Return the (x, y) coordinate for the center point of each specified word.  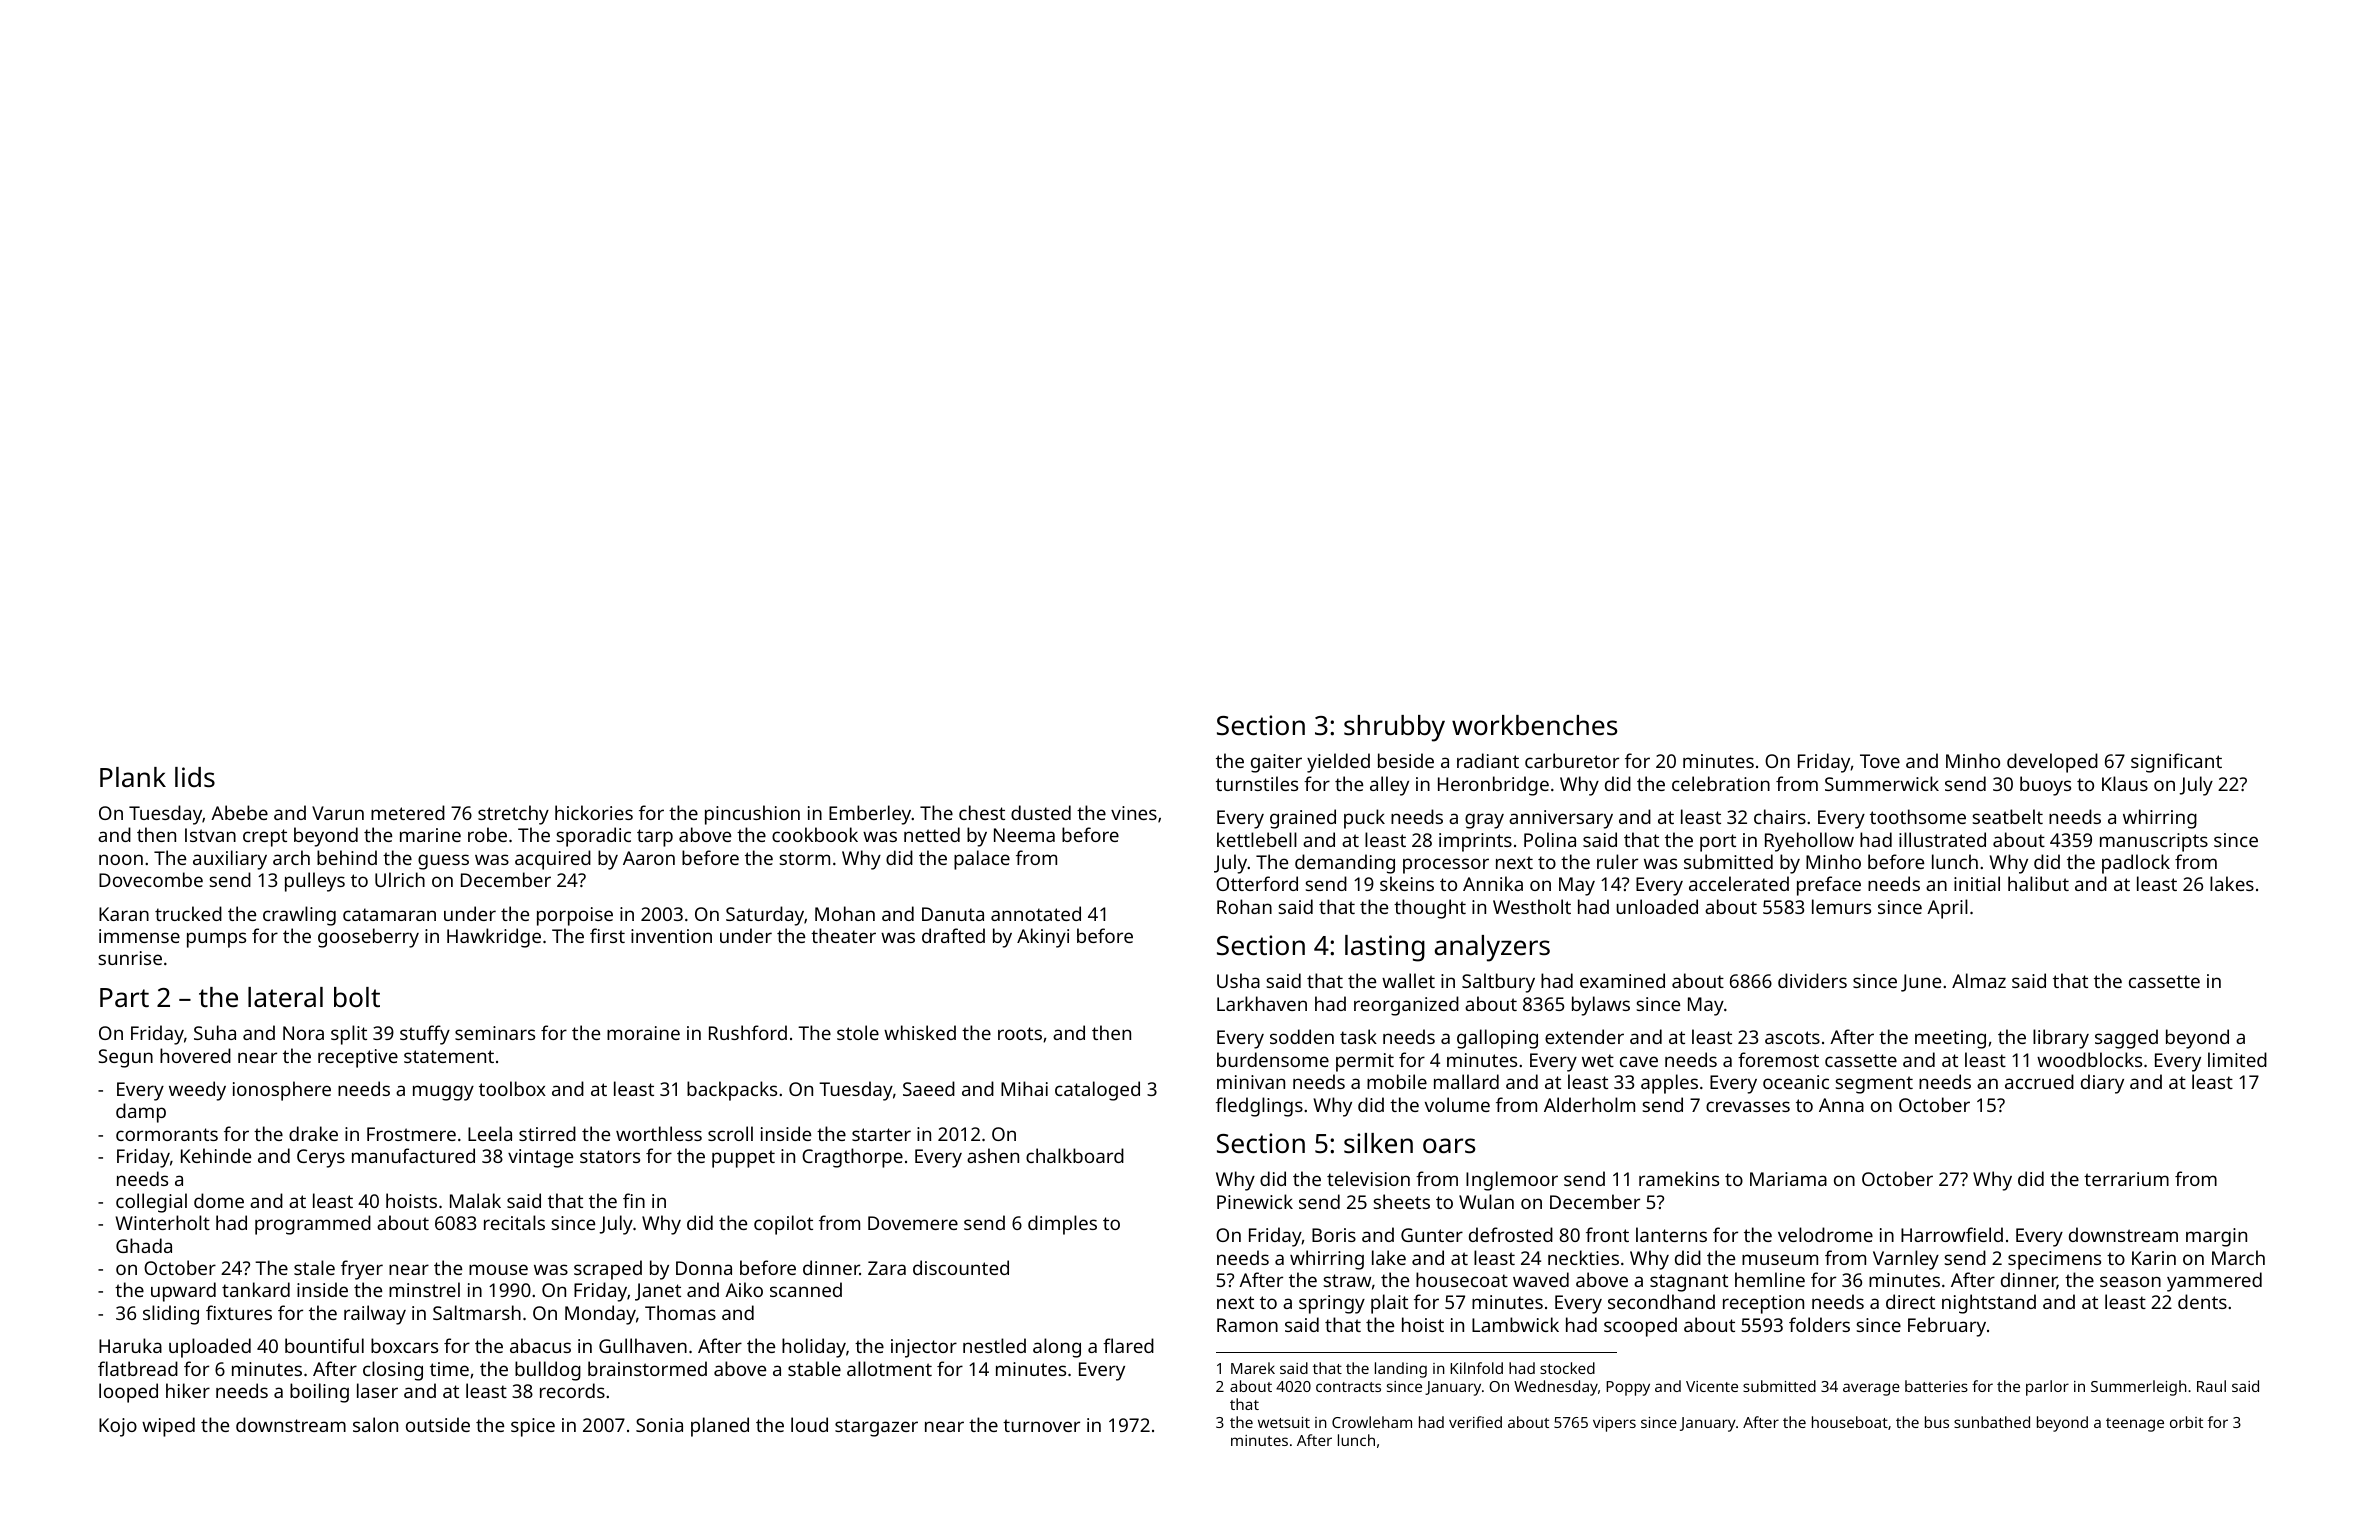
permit (1365, 1062)
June (1921, 983)
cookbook (815, 834)
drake (313, 1133)
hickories (594, 812)
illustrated (1942, 839)
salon (375, 1424)
